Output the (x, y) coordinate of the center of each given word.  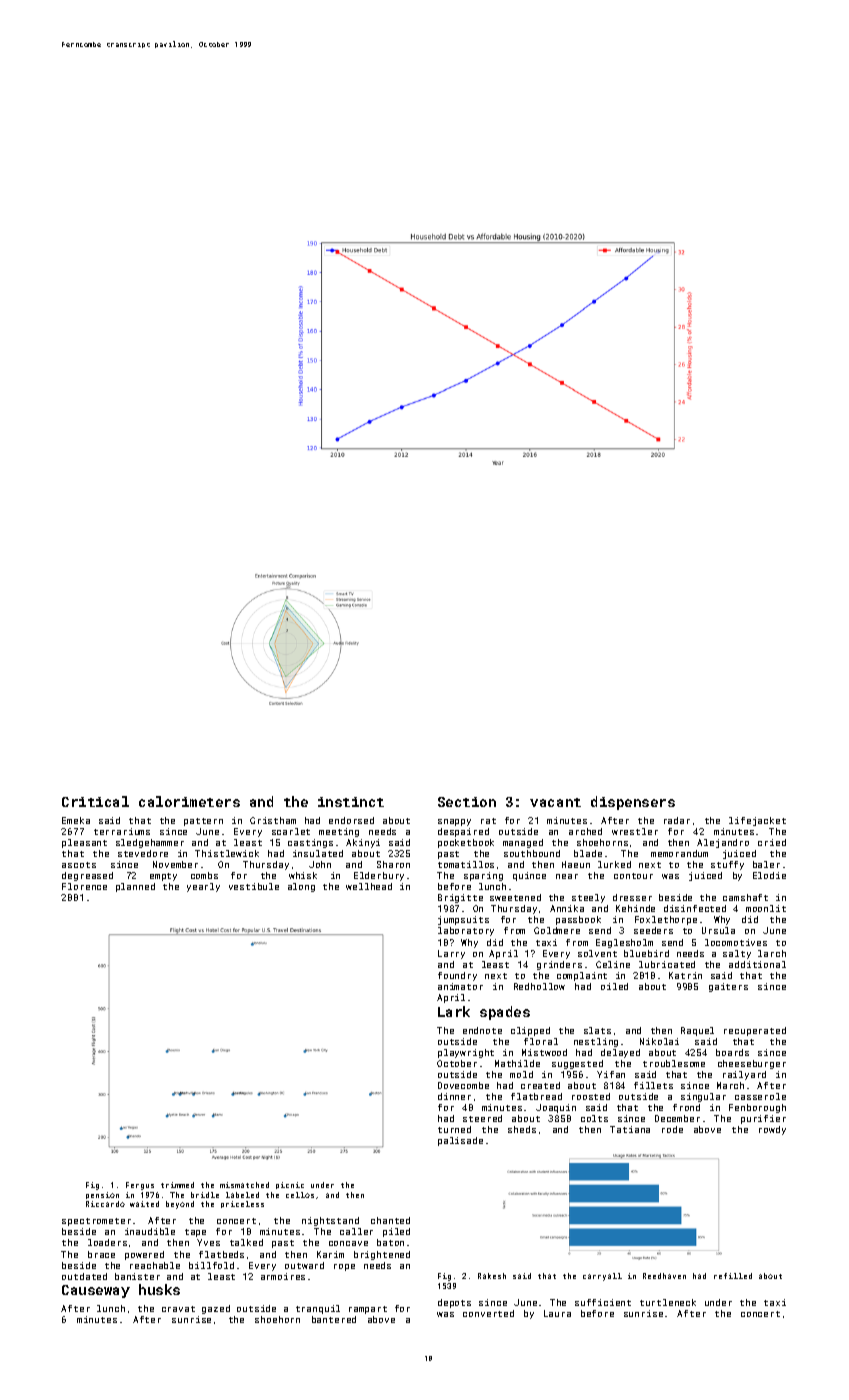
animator (460, 986)
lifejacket (757, 821)
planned (135, 887)
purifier (763, 1119)
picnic (290, 1185)
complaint (582, 976)
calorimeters (189, 801)
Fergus (140, 1186)
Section (467, 802)
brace (101, 1254)
